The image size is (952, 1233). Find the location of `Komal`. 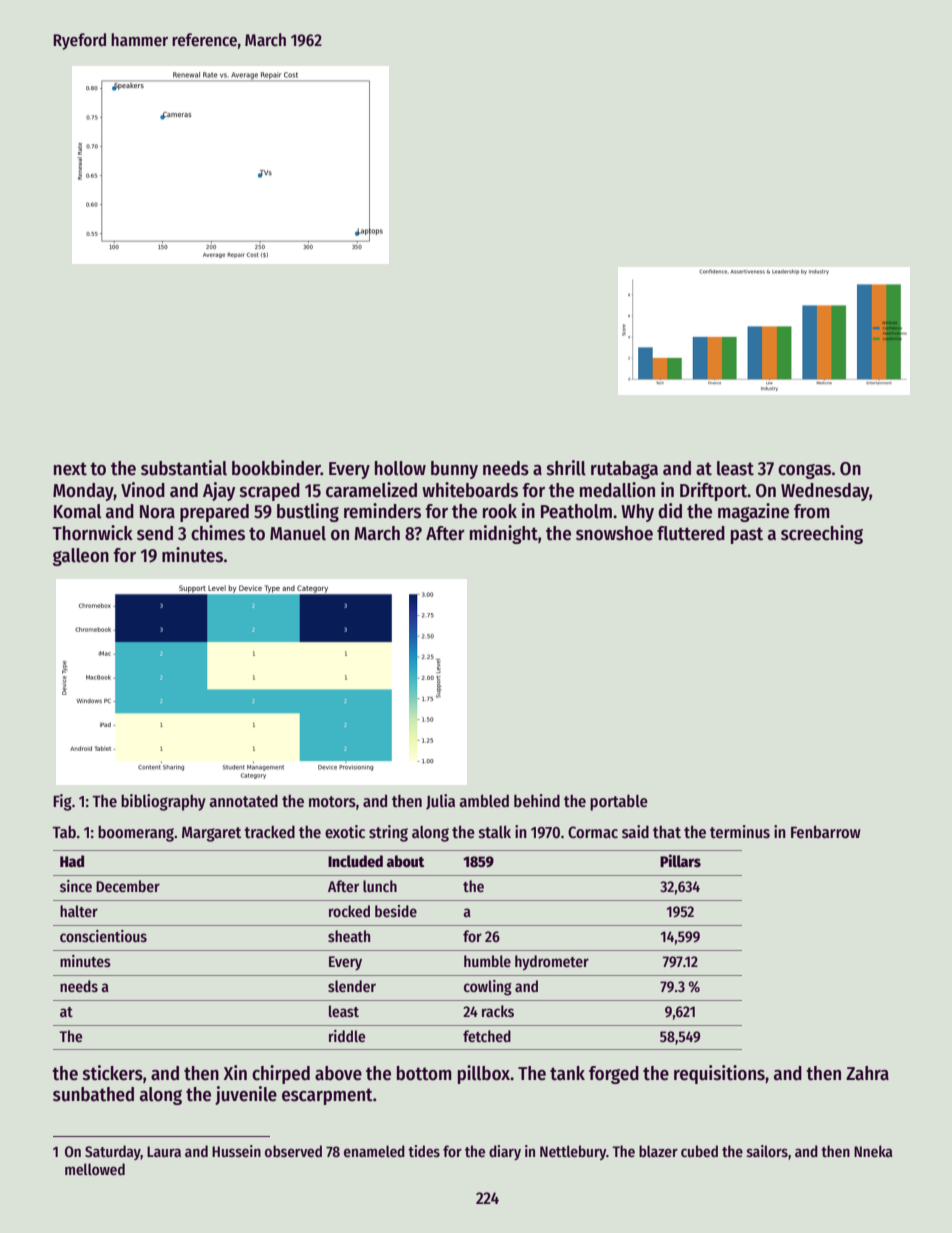

Komal is located at coordinates (77, 511).
